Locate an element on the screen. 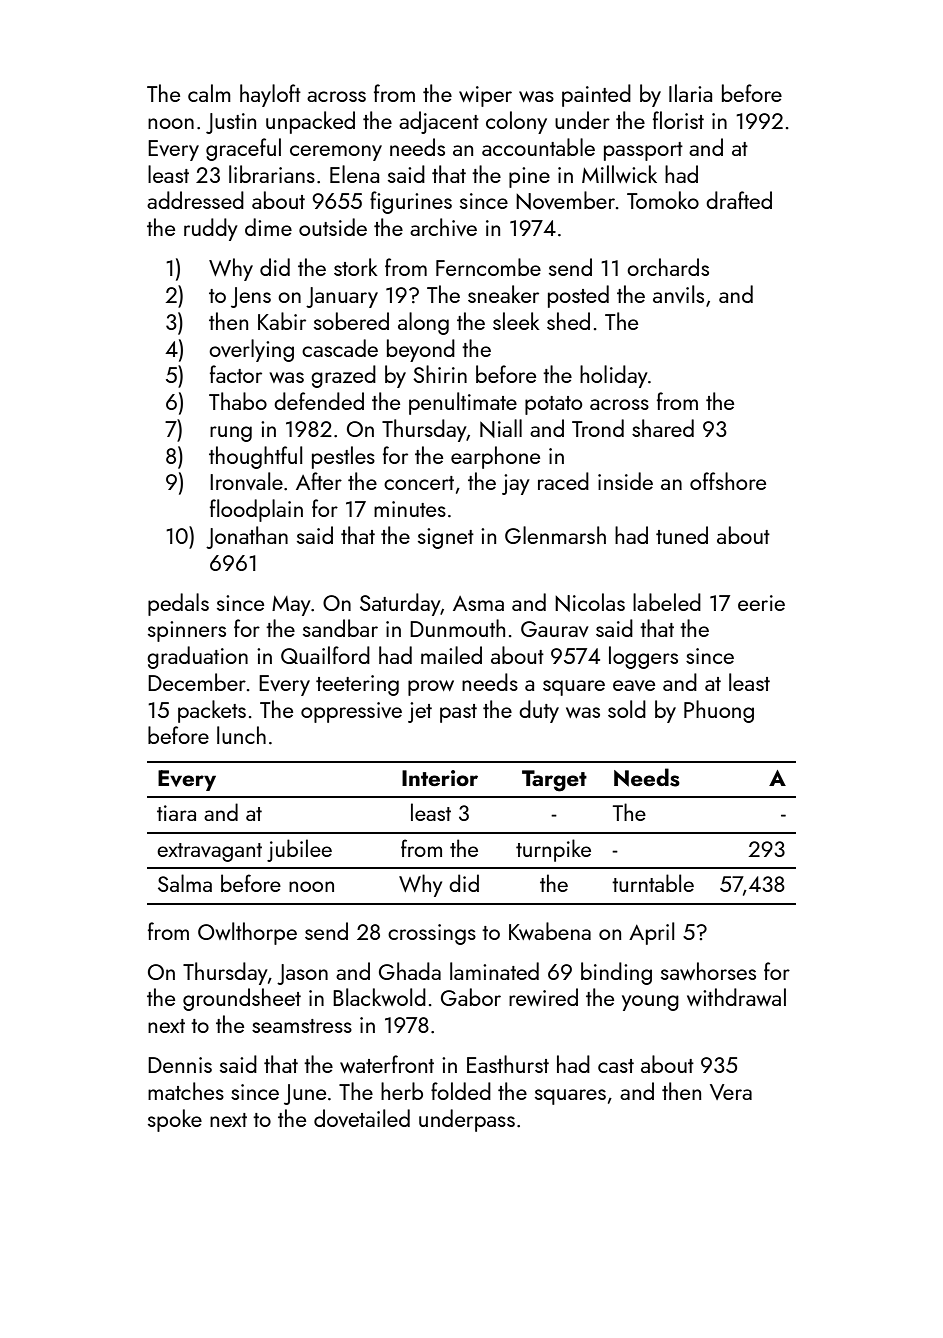 The image size is (943, 1338). Asma is located at coordinates (478, 603).
